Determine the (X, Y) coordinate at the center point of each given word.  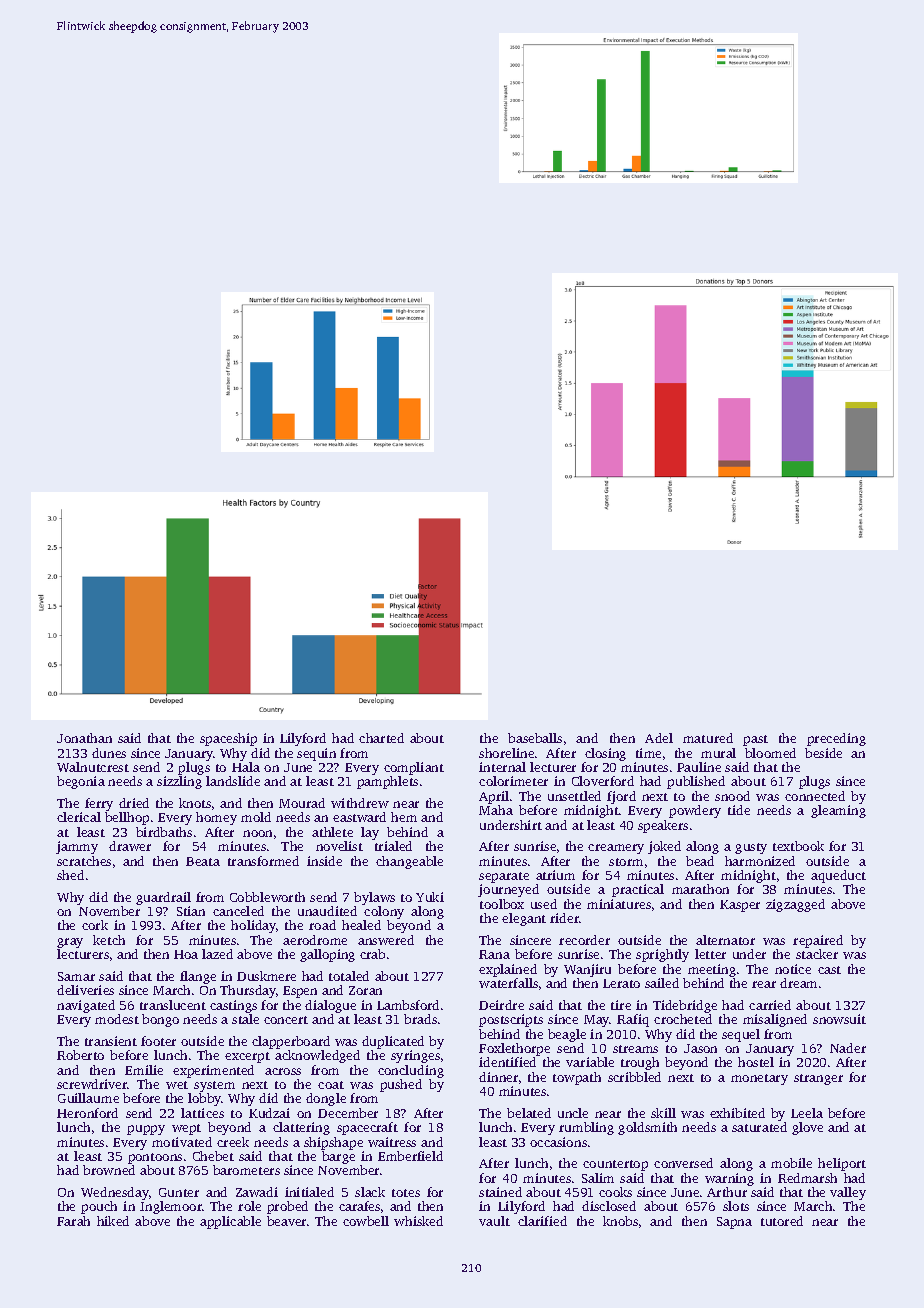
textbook (798, 846)
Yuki (430, 897)
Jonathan (84, 738)
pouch (99, 1207)
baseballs (535, 738)
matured (708, 738)
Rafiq (633, 1020)
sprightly (662, 955)
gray (70, 943)
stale (245, 1019)
